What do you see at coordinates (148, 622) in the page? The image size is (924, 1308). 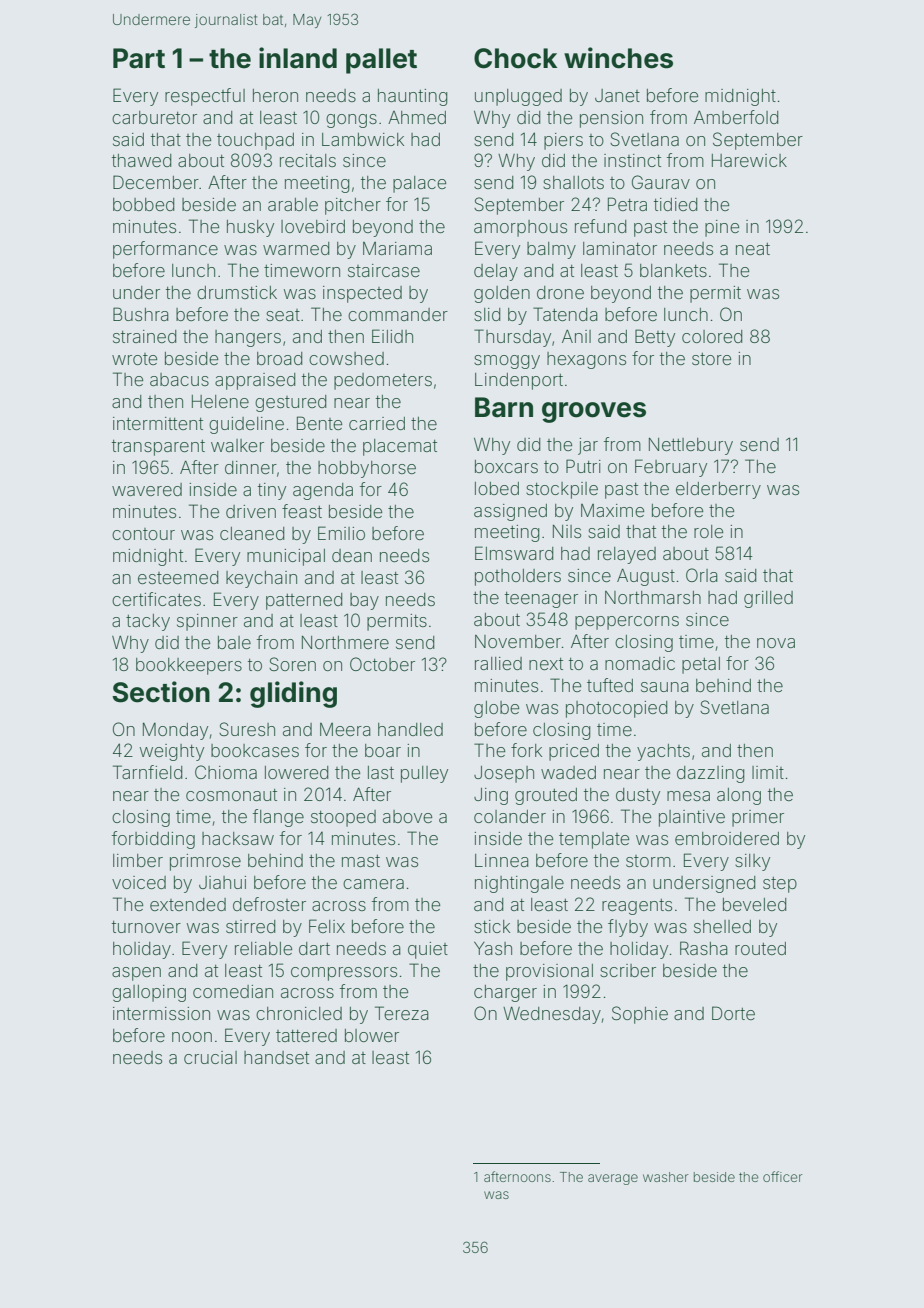 I see `tacky` at bounding box center [148, 622].
